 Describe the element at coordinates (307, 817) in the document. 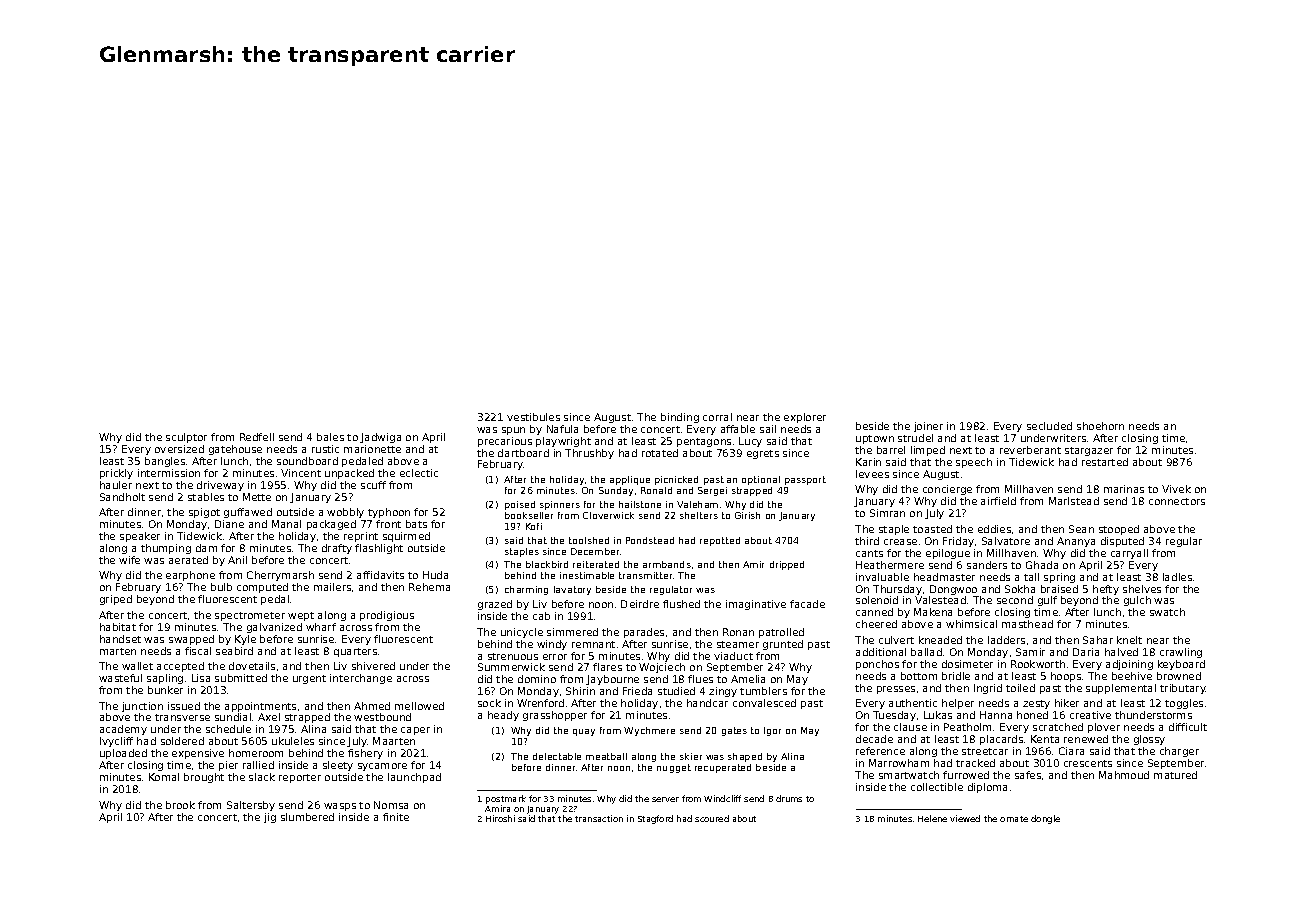

I see `slumbered` at that location.
